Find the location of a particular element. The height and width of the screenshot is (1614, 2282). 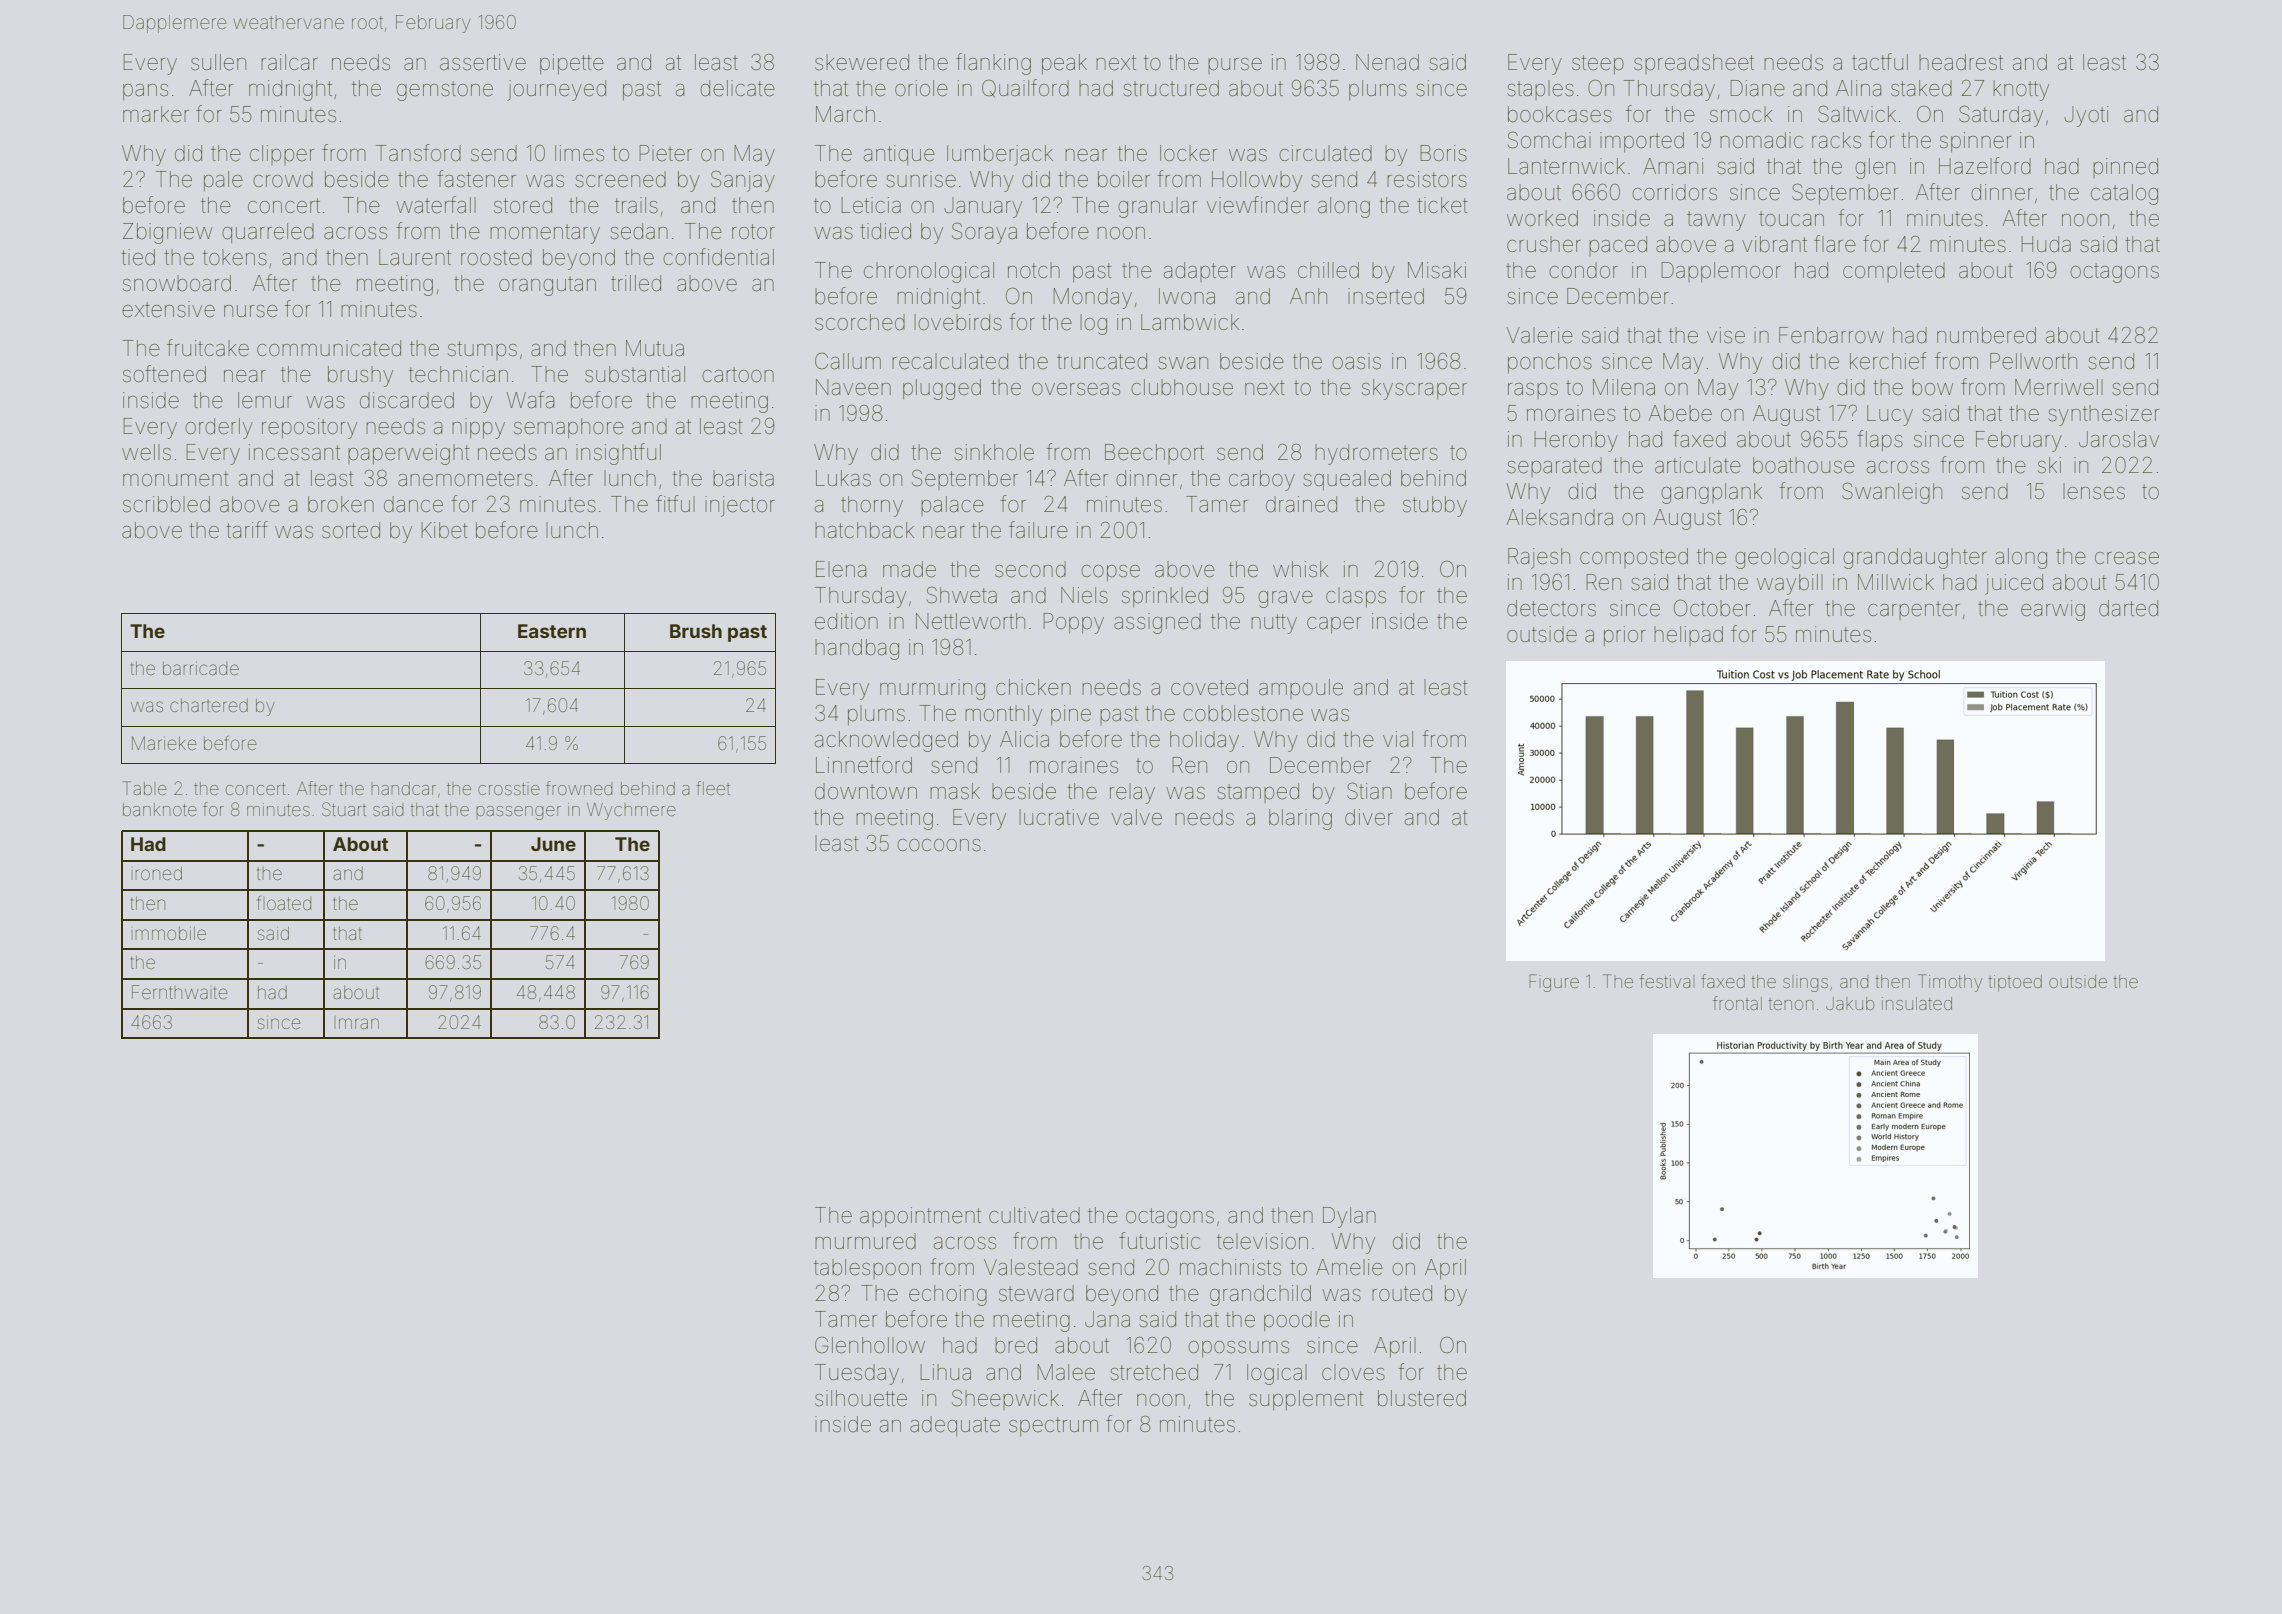

blustered is located at coordinates (1422, 1398).
